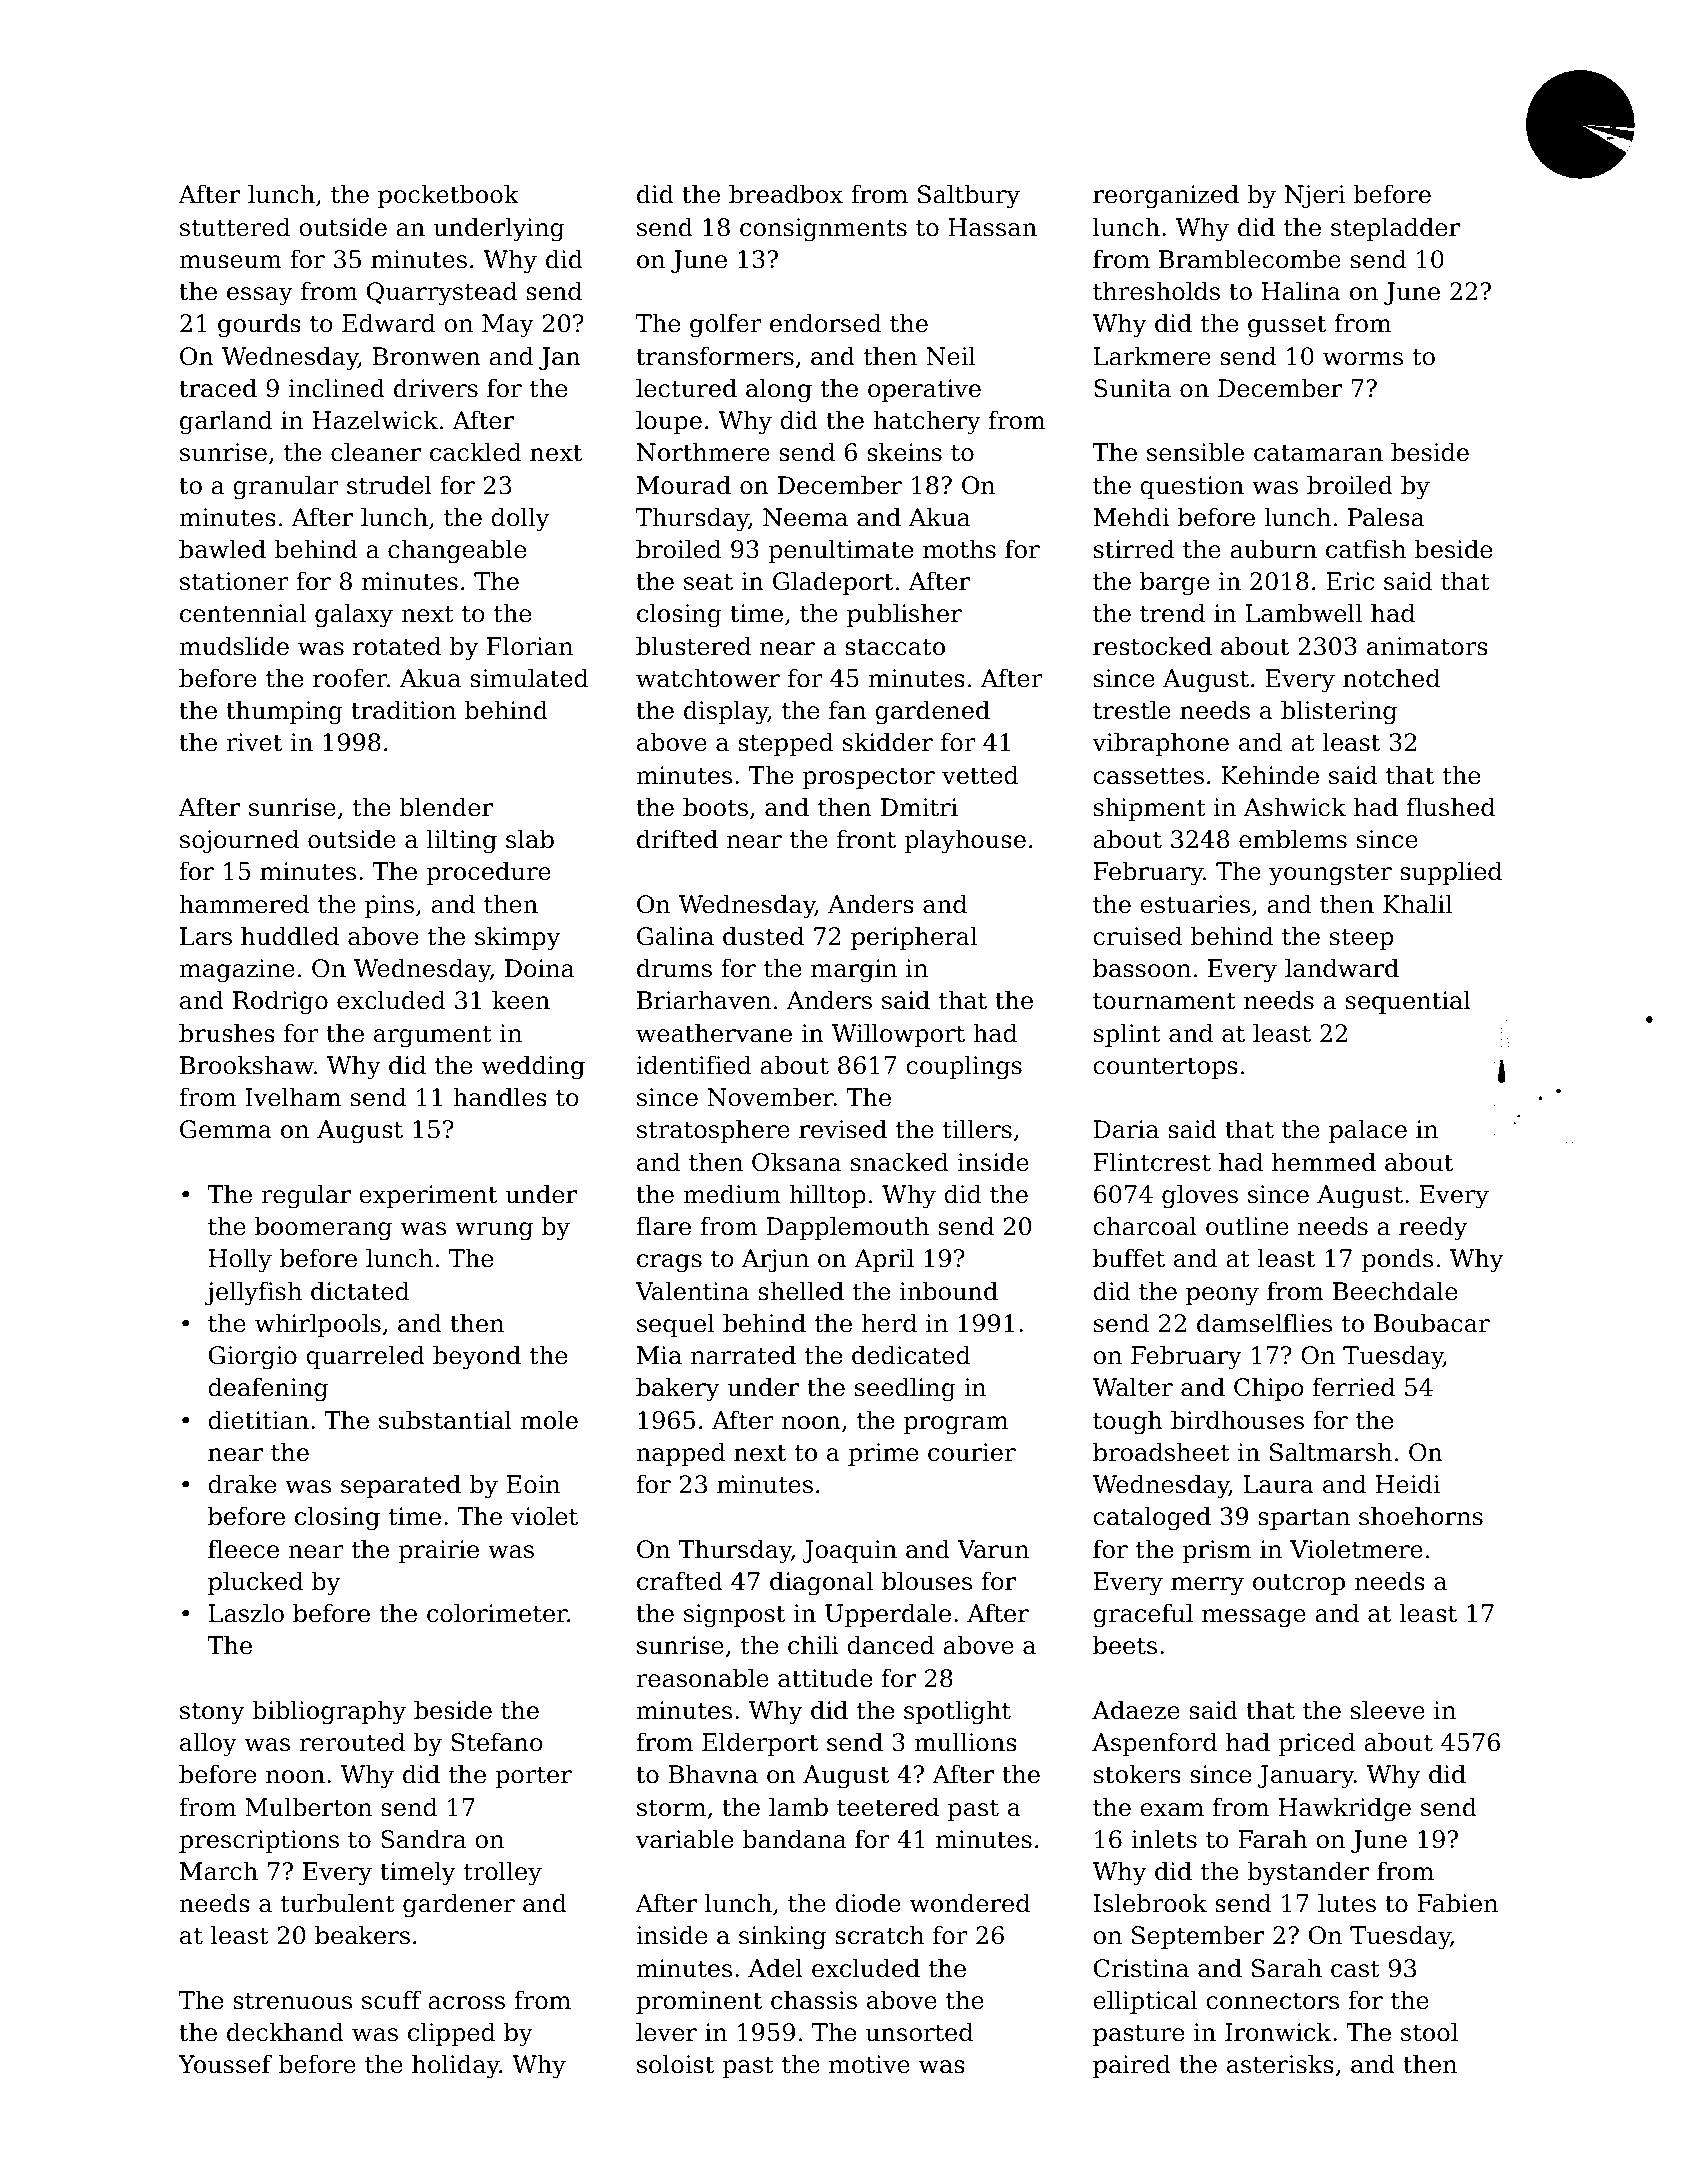  What do you see at coordinates (290, 936) in the screenshot?
I see `huddled` at bounding box center [290, 936].
